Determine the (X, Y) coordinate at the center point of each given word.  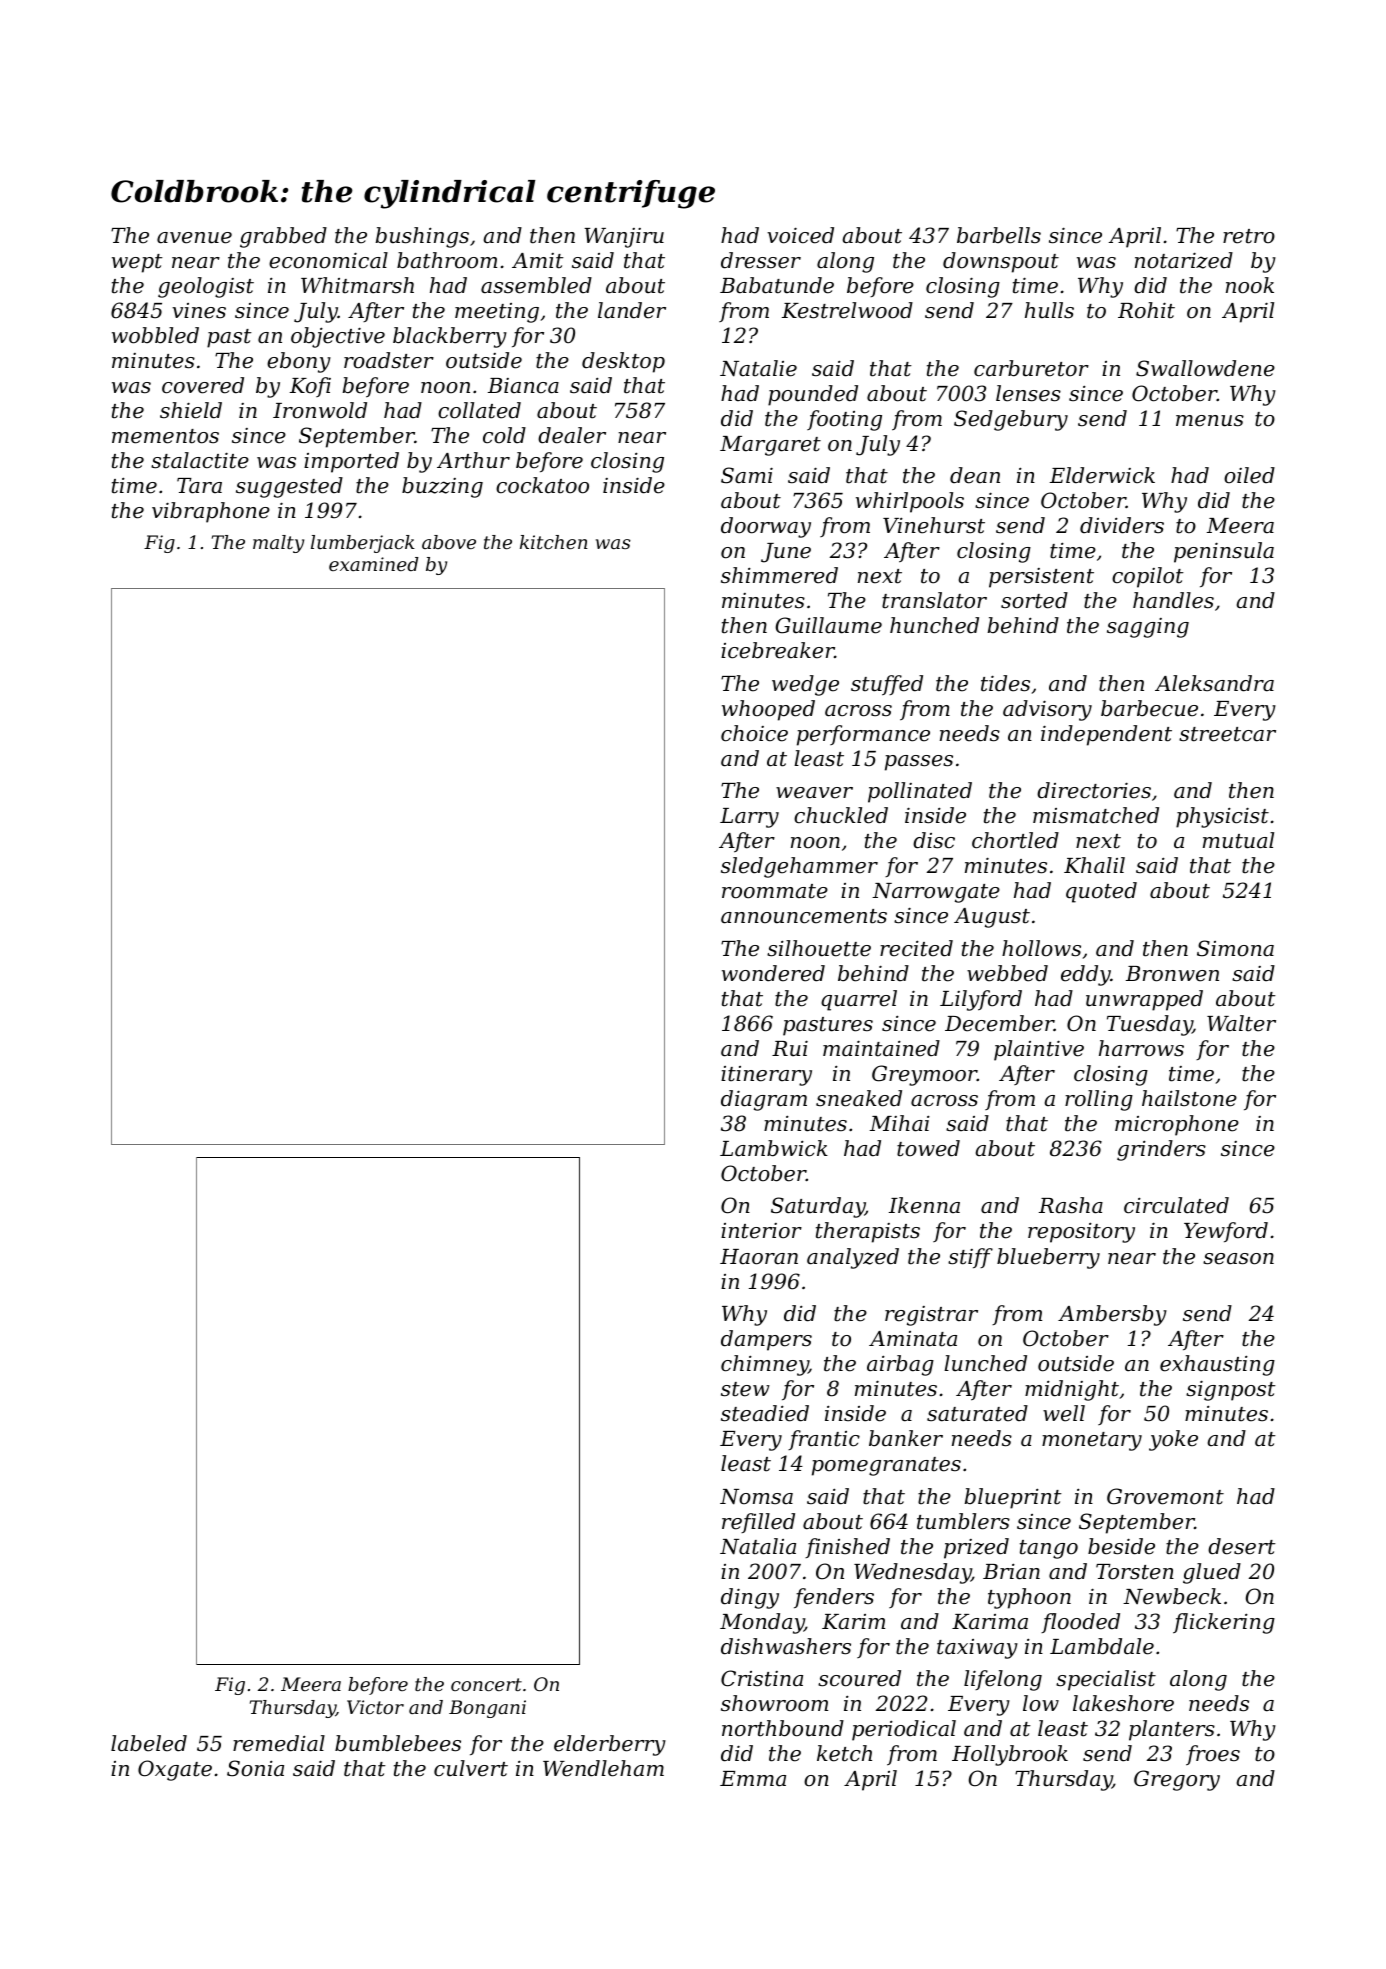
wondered (773, 973)
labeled (149, 1743)
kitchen (554, 542)
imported (351, 462)
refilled (758, 1523)
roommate (775, 891)
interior (761, 1231)
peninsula (1224, 552)
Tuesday (1150, 1025)
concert (486, 1684)
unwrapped (1144, 1000)
